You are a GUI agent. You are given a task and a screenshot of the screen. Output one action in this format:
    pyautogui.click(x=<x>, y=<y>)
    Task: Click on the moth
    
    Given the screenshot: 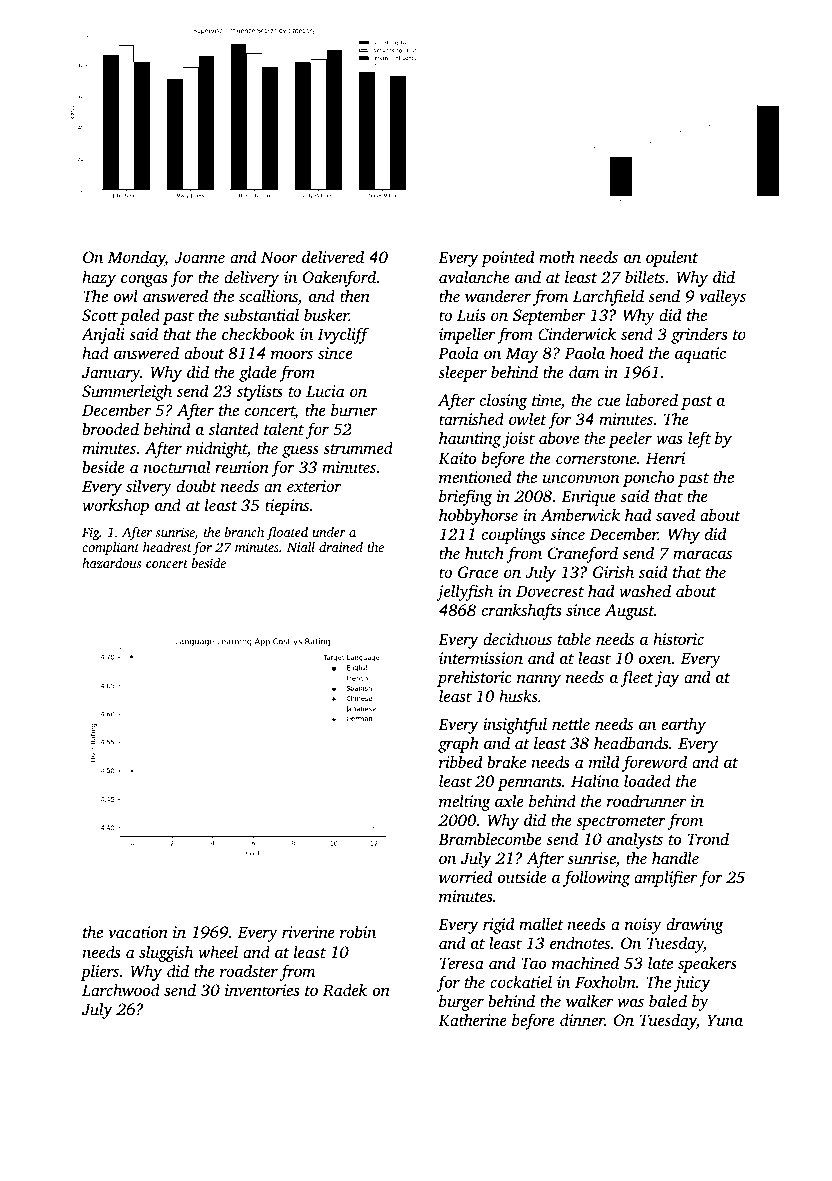 What is the action you would take?
    pyautogui.click(x=557, y=256)
